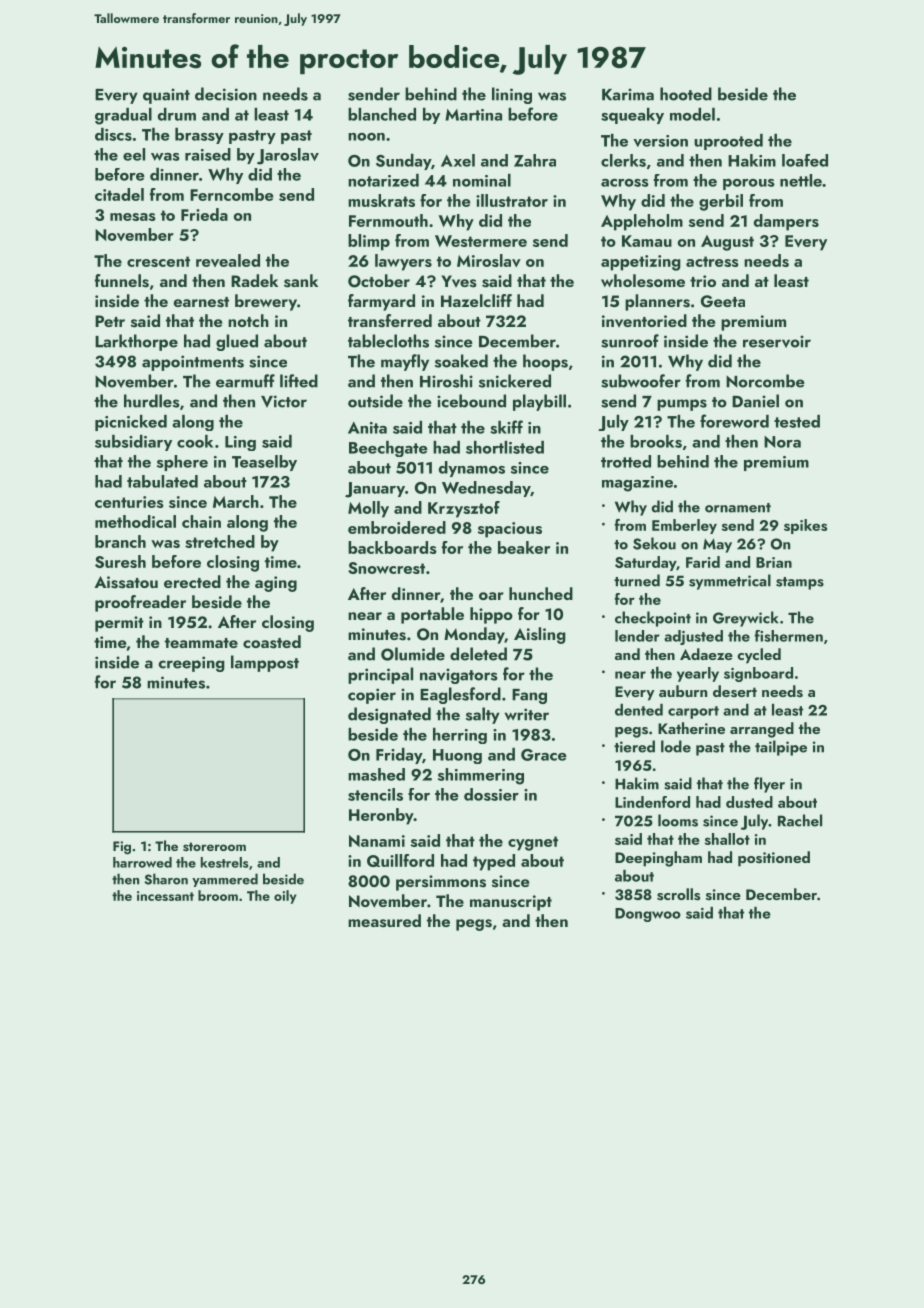 The width and height of the document is (924, 1308). What do you see at coordinates (191, 664) in the document?
I see `creeping` at bounding box center [191, 664].
